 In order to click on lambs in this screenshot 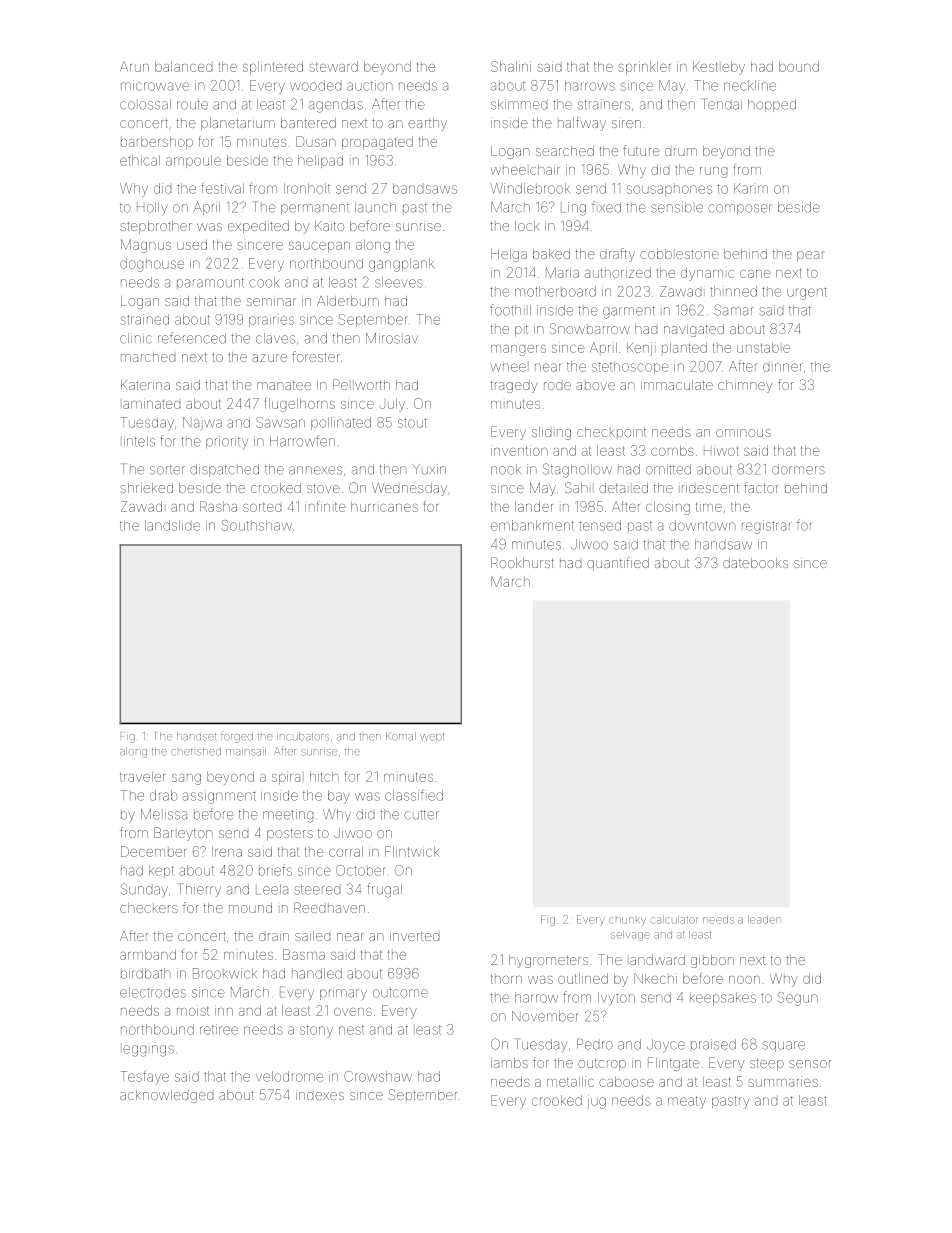, I will do `click(509, 1063)`.
